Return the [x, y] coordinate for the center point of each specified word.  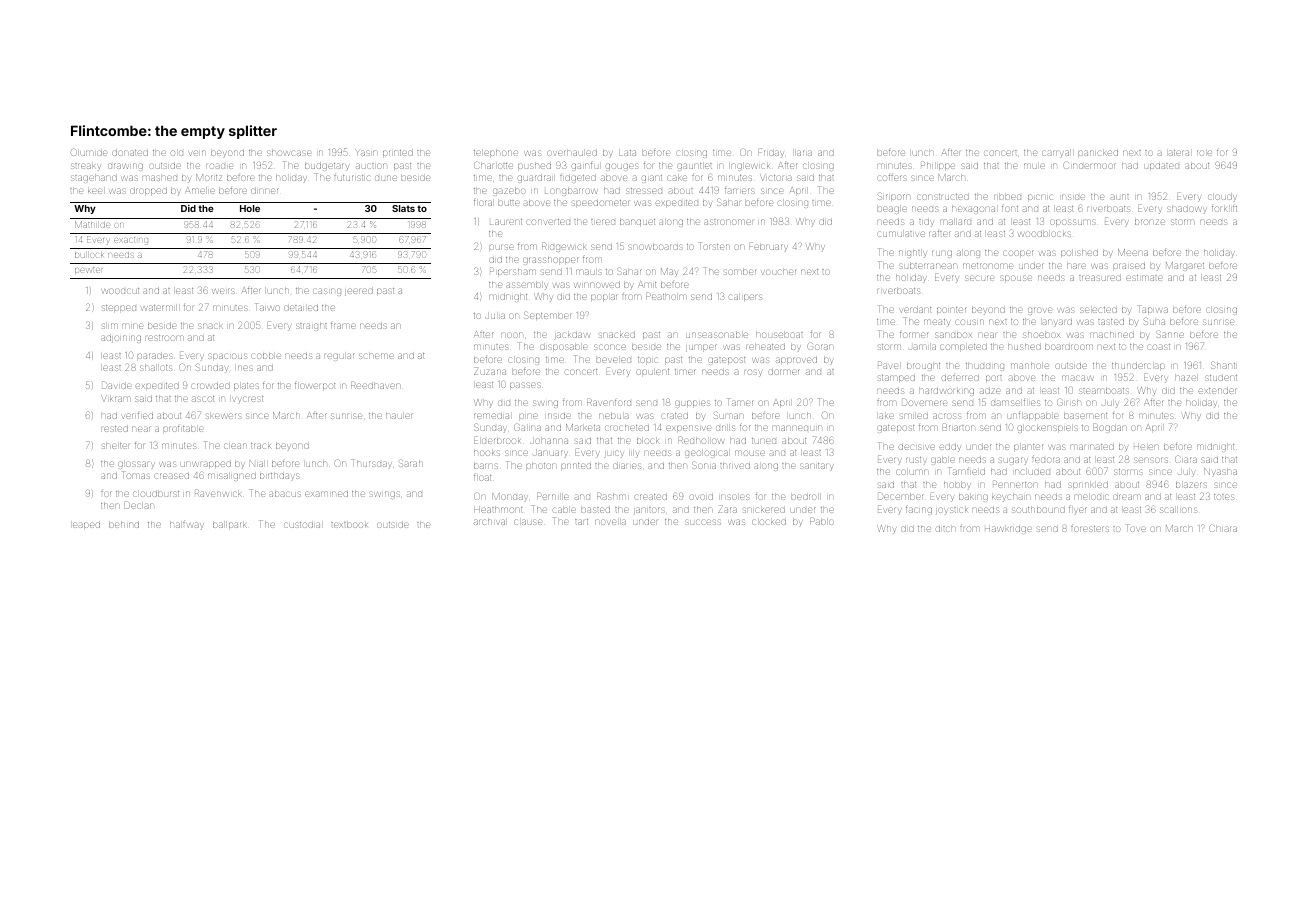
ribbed [1007, 197]
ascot [203, 399]
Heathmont [498, 510]
